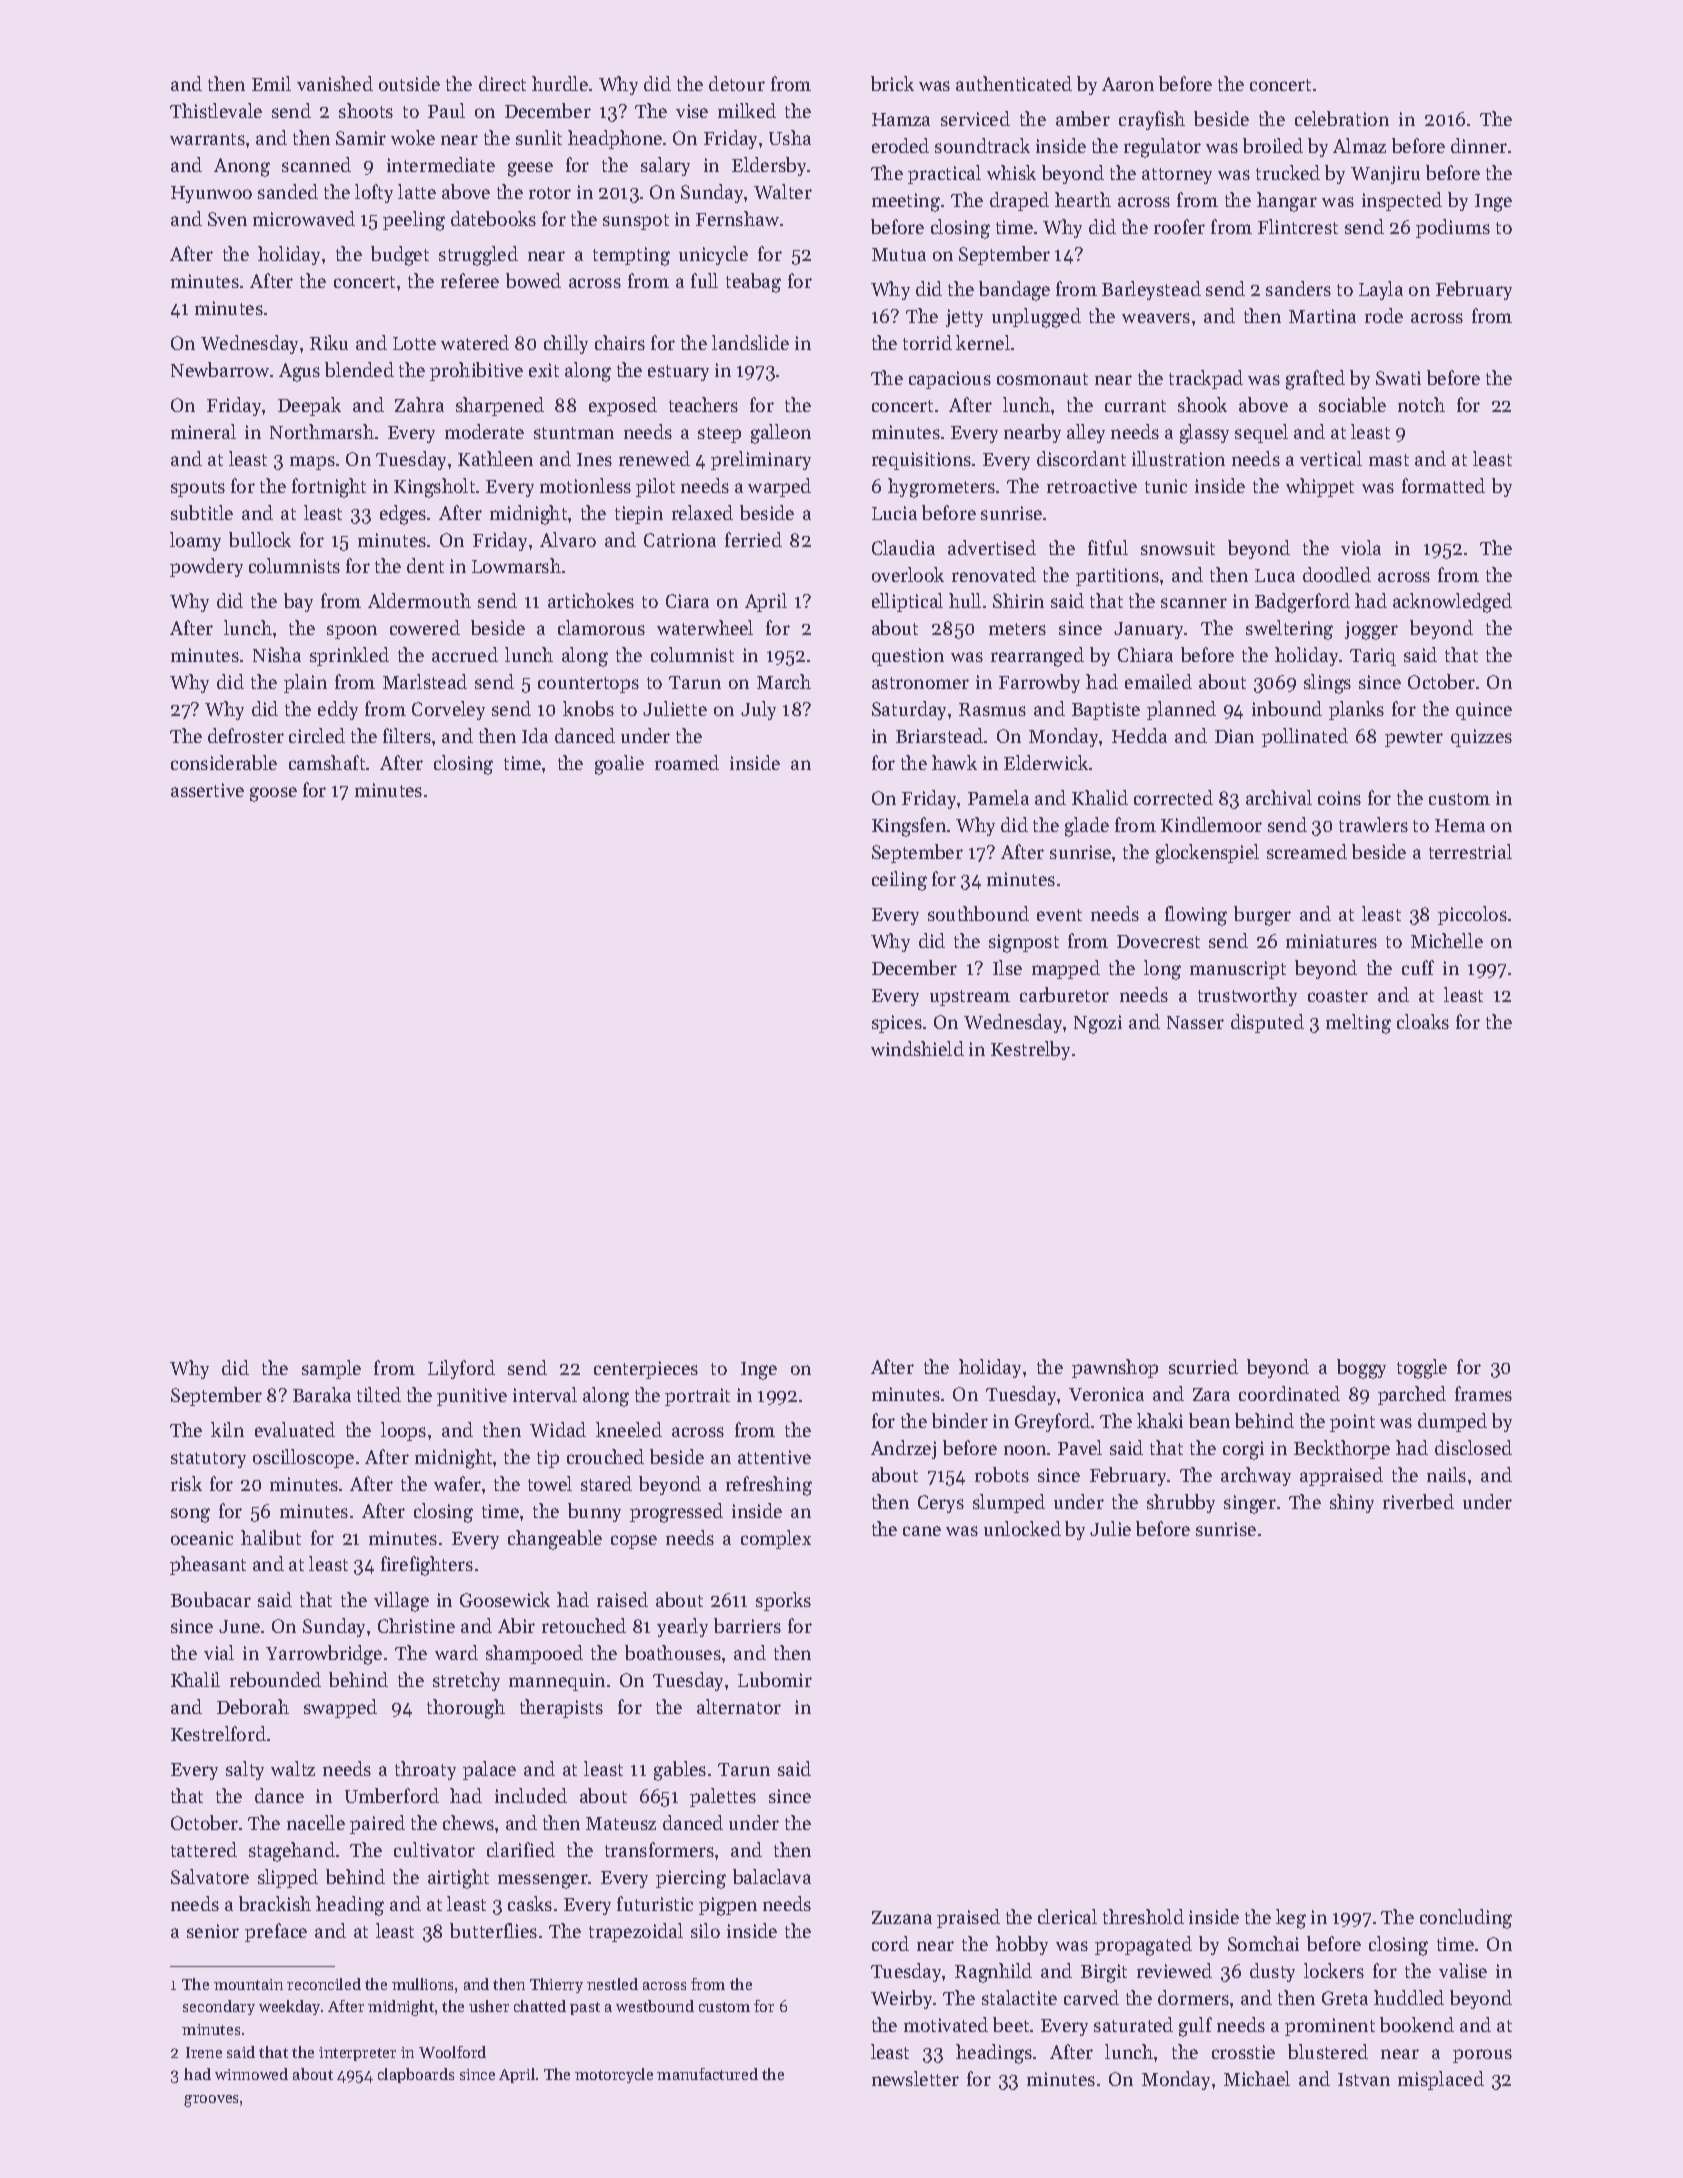 Image resolution: width=1683 pixels, height=2178 pixels. Describe the element at coordinates (1143, 1916) in the page. I see `threshold` at that location.
